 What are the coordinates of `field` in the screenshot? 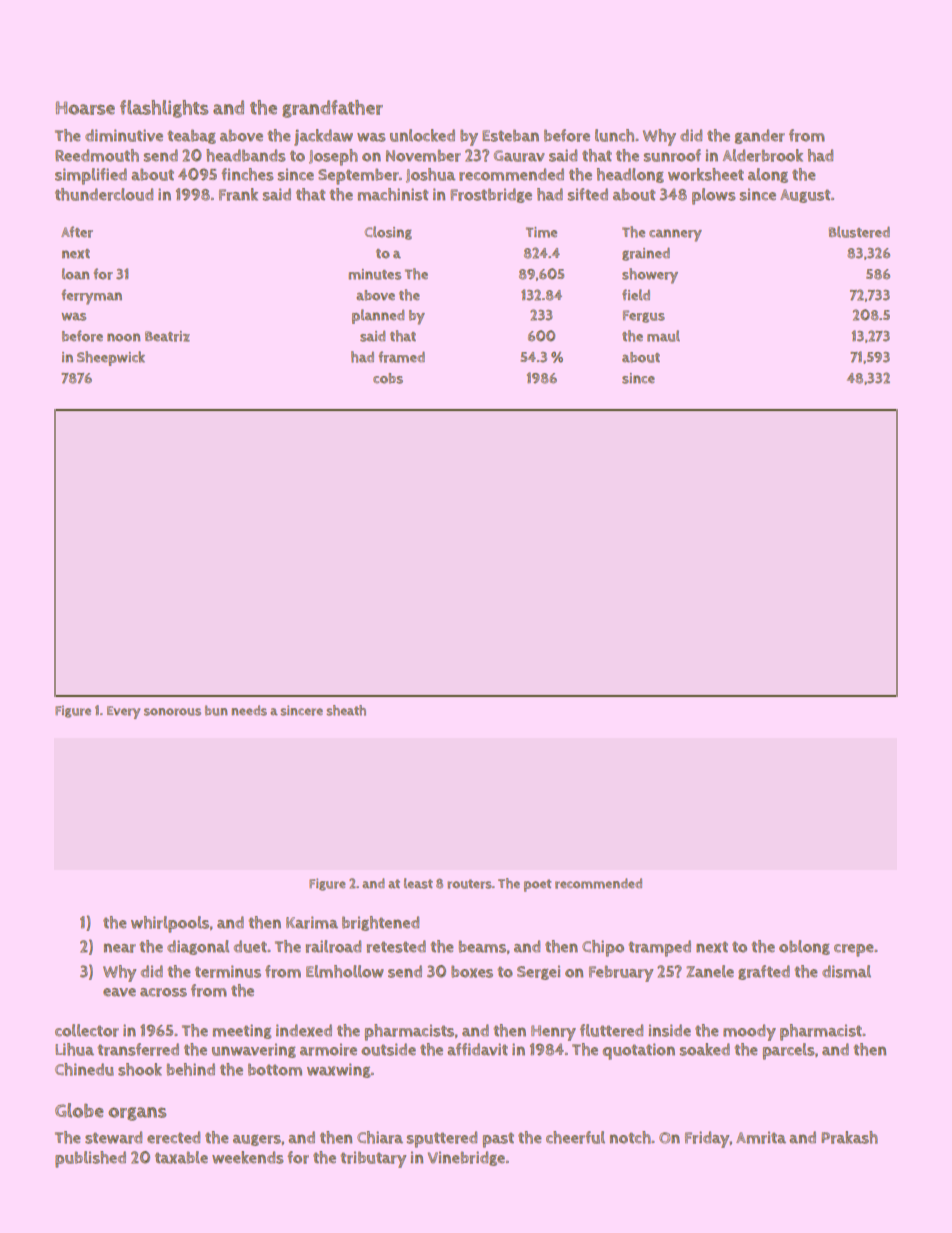 It's located at (636, 295).
